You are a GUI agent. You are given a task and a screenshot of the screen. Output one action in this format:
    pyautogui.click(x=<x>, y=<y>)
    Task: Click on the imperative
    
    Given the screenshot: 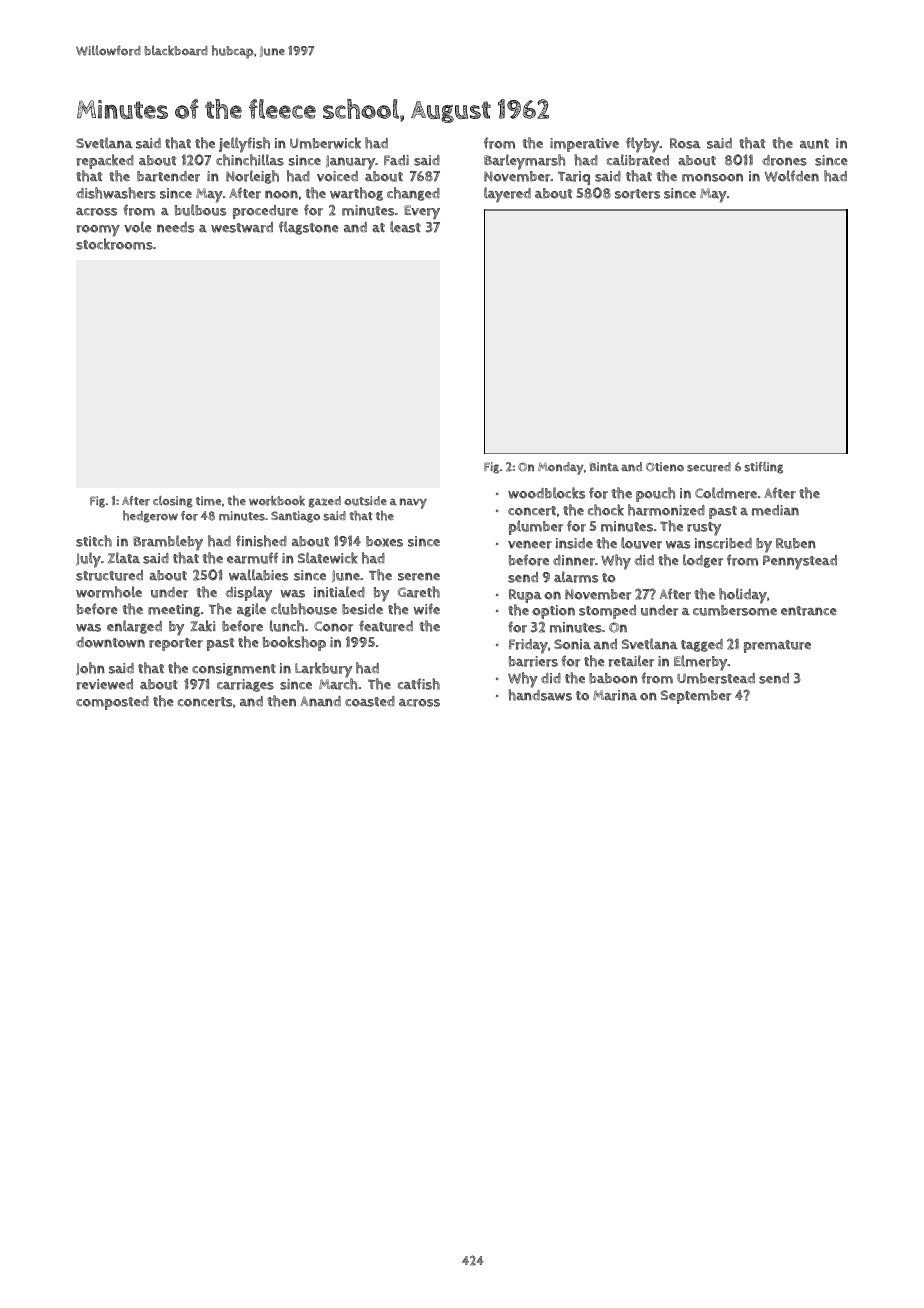 What is the action you would take?
    pyautogui.click(x=584, y=145)
